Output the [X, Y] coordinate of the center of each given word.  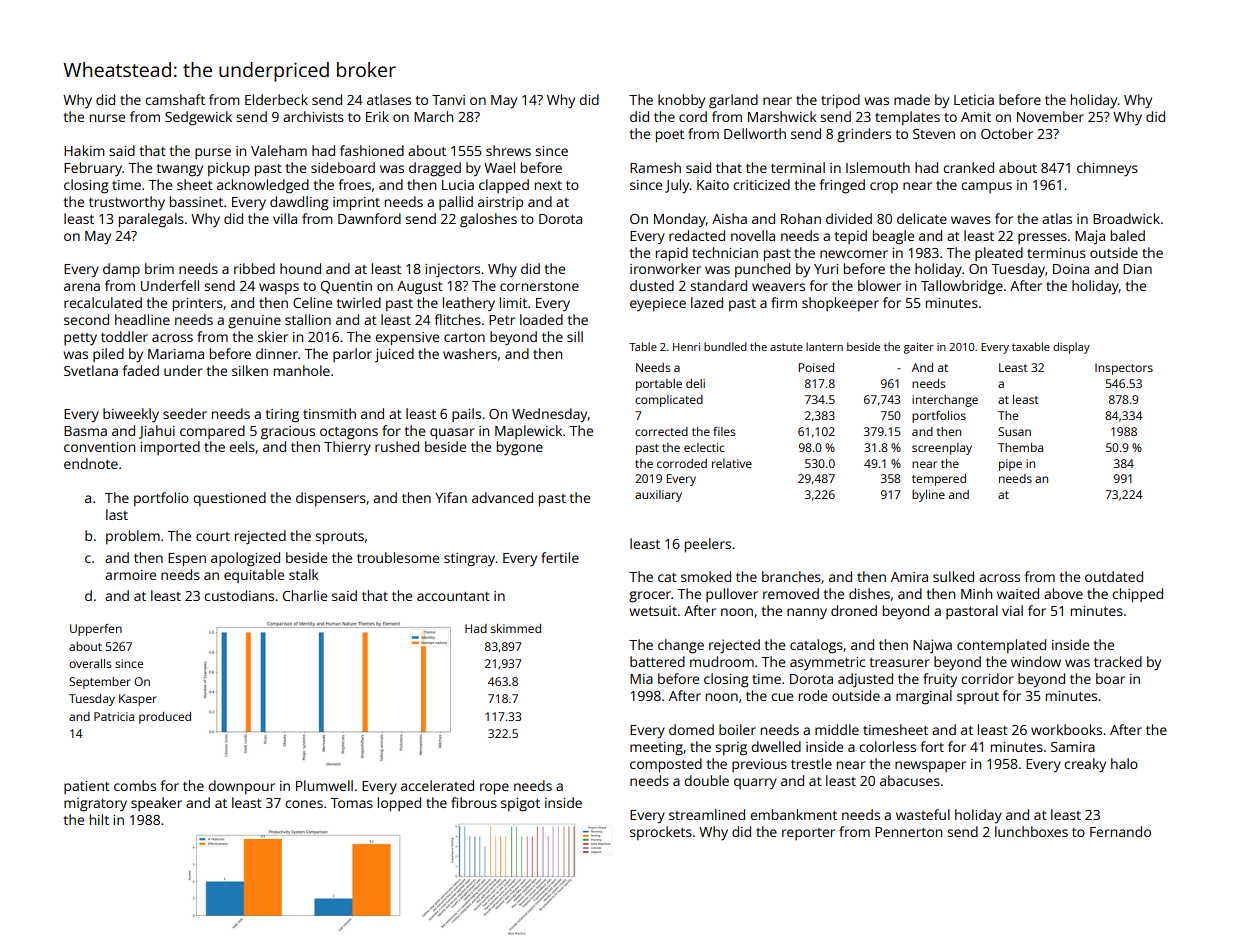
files [724, 431]
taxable [1031, 346]
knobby [681, 101]
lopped [399, 804]
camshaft [175, 99]
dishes [869, 593]
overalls [90, 663]
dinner [277, 353]
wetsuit [653, 611]
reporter [808, 834]
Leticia [974, 100]
